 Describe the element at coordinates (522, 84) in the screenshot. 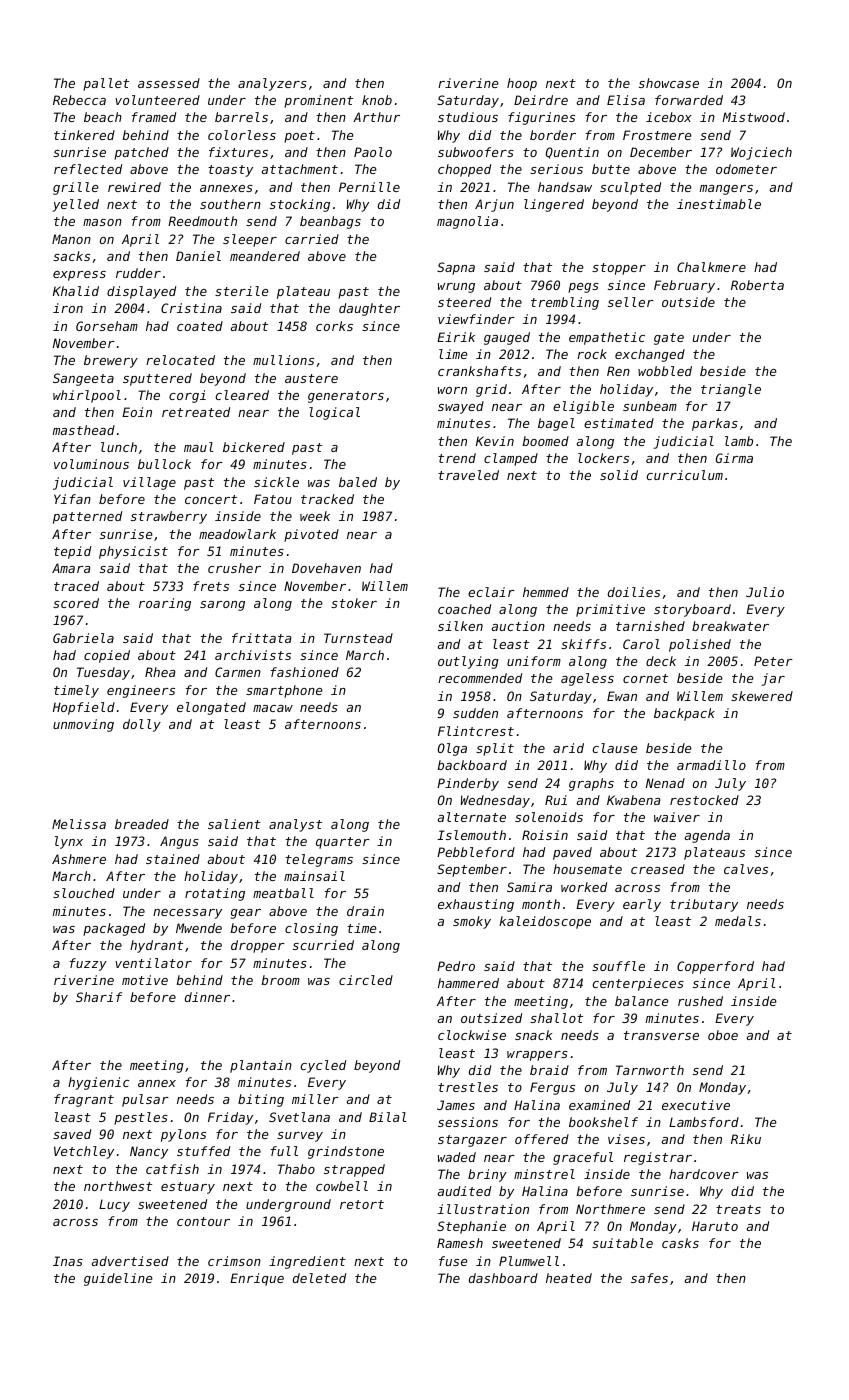

I see `hoop` at that location.
